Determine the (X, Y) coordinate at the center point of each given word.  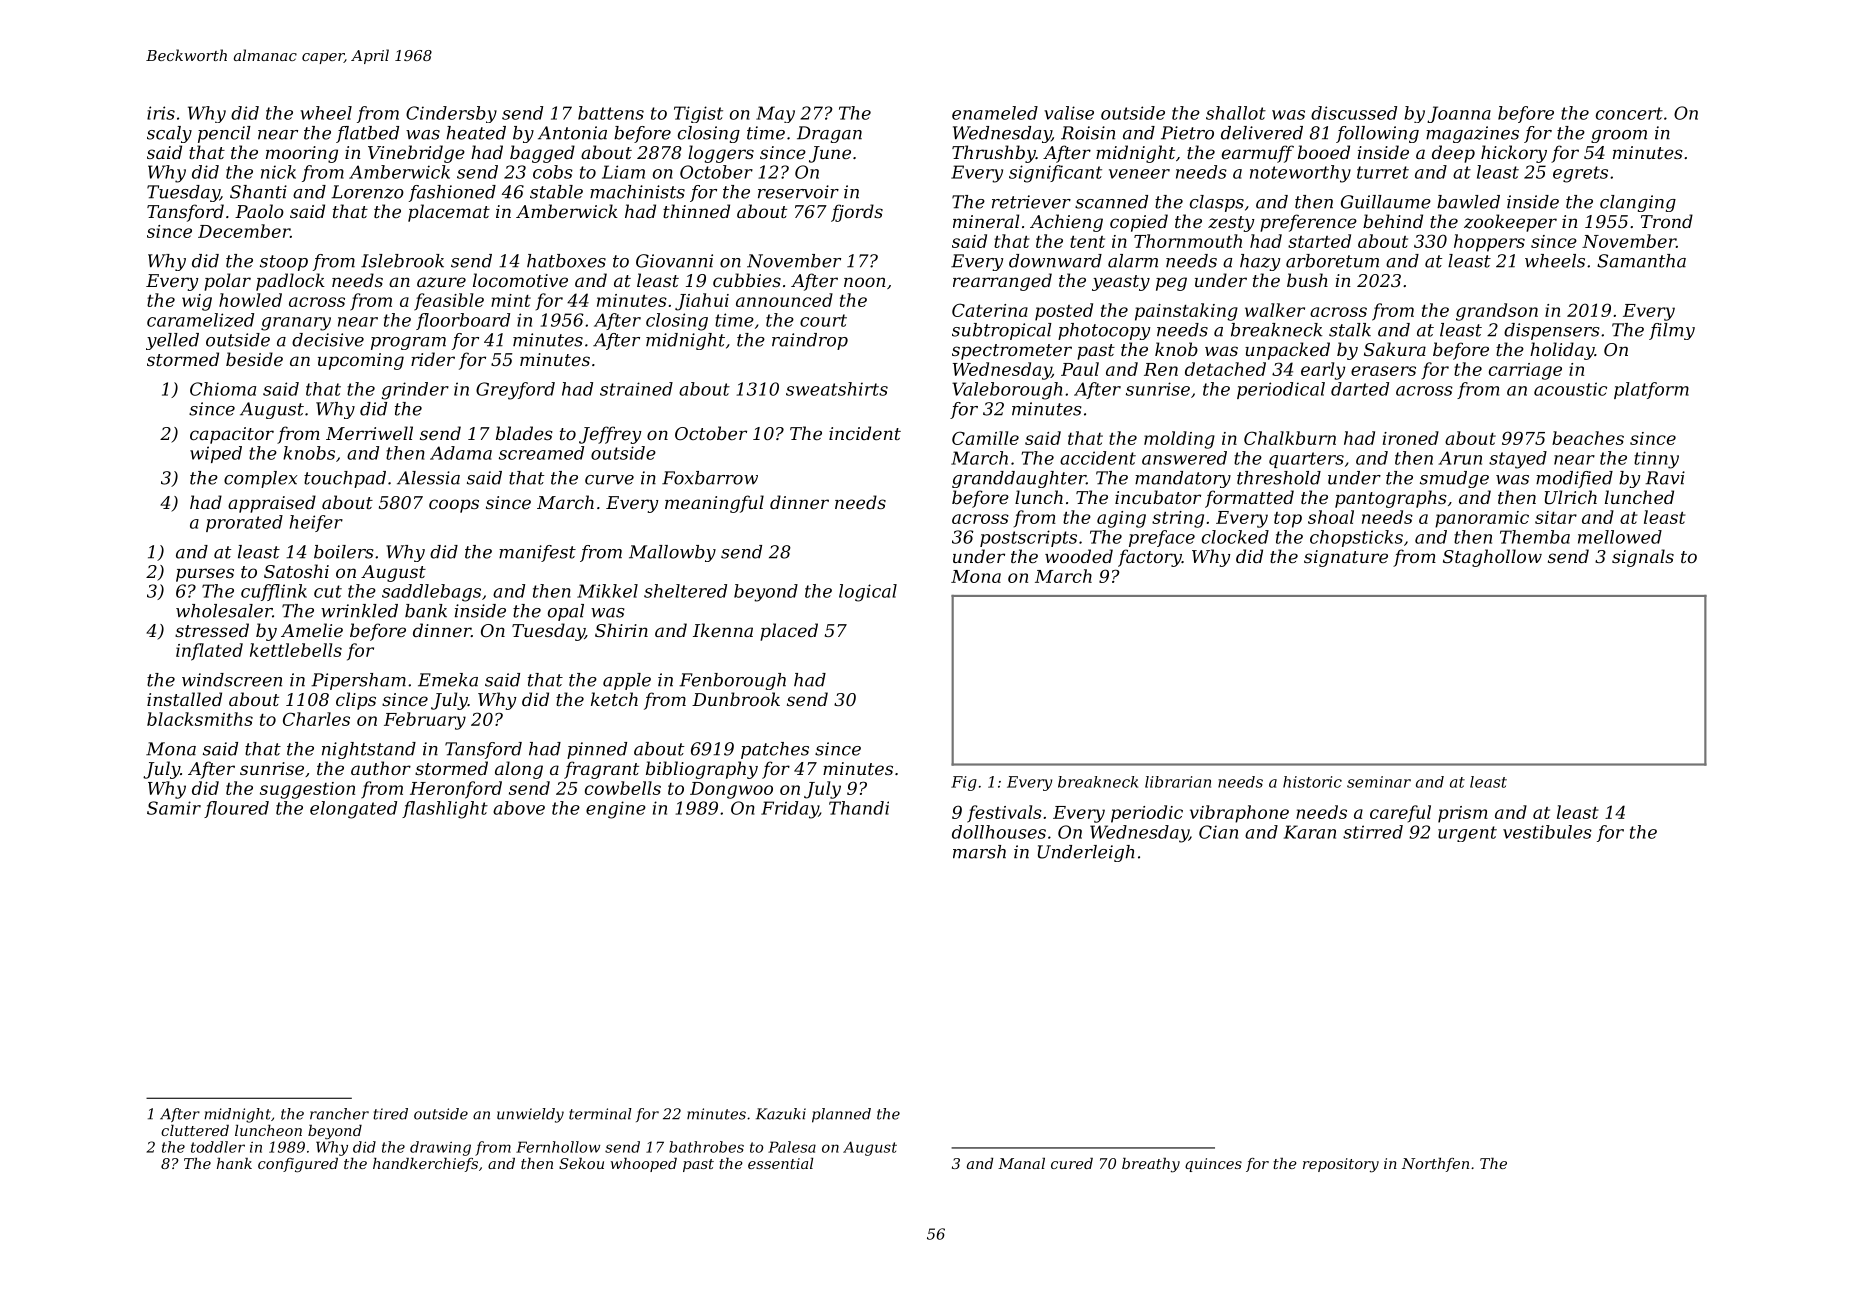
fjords (857, 213)
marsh (979, 852)
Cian (1218, 832)
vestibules (1547, 832)
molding (1179, 440)
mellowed (1620, 537)
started (1319, 241)
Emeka (448, 680)
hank (234, 1163)
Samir (174, 808)
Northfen (1435, 1165)
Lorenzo (367, 192)
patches (775, 750)
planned (841, 1115)
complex (260, 479)
